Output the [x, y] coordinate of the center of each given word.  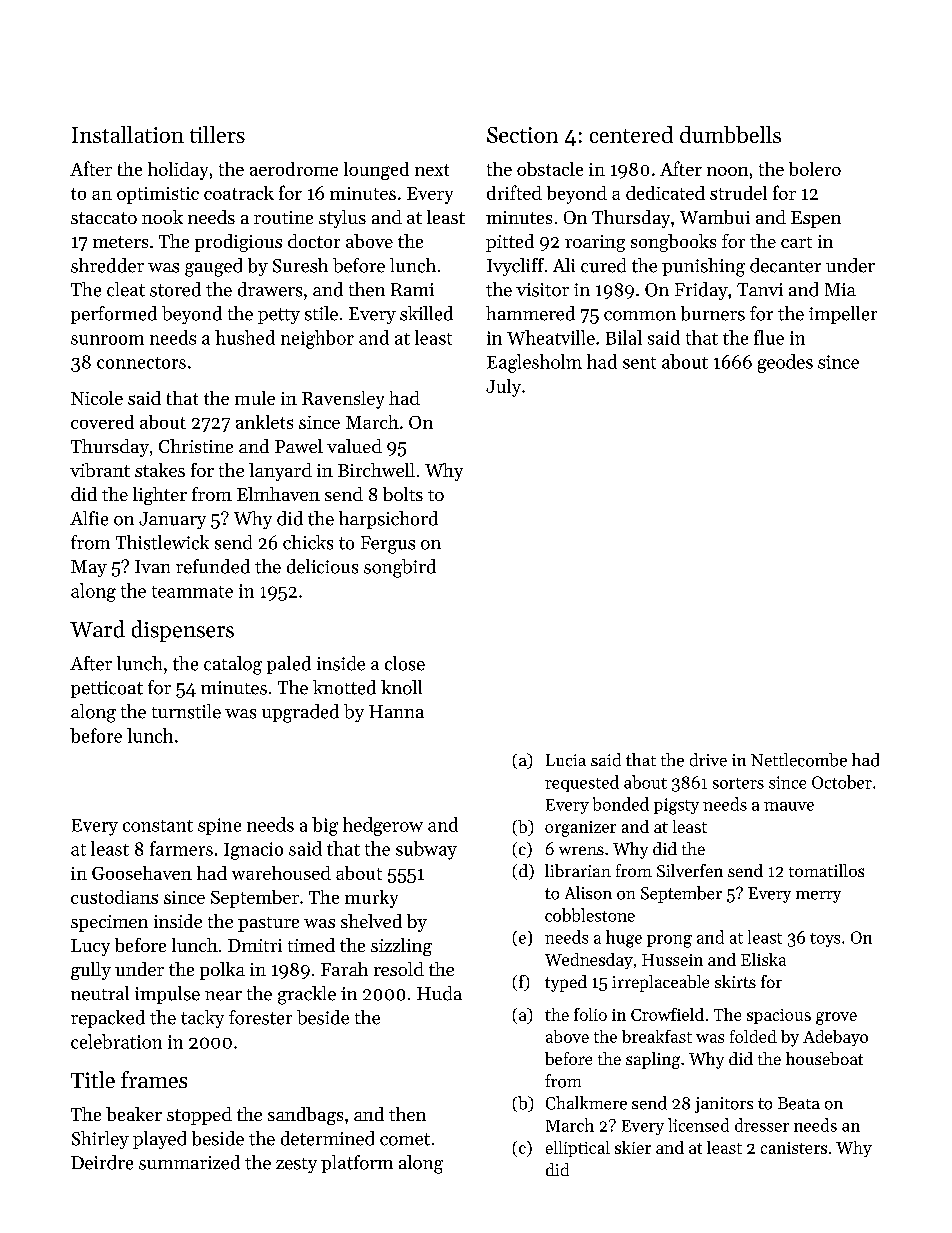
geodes [785, 363]
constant [158, 826]
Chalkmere [586, 1103]
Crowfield [667, 1014]
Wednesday [589, 961]
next [432, 170]
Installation [128, 134]
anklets [264, 422]
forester [260, 1017]
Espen [816, 219]
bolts [403, 494]
